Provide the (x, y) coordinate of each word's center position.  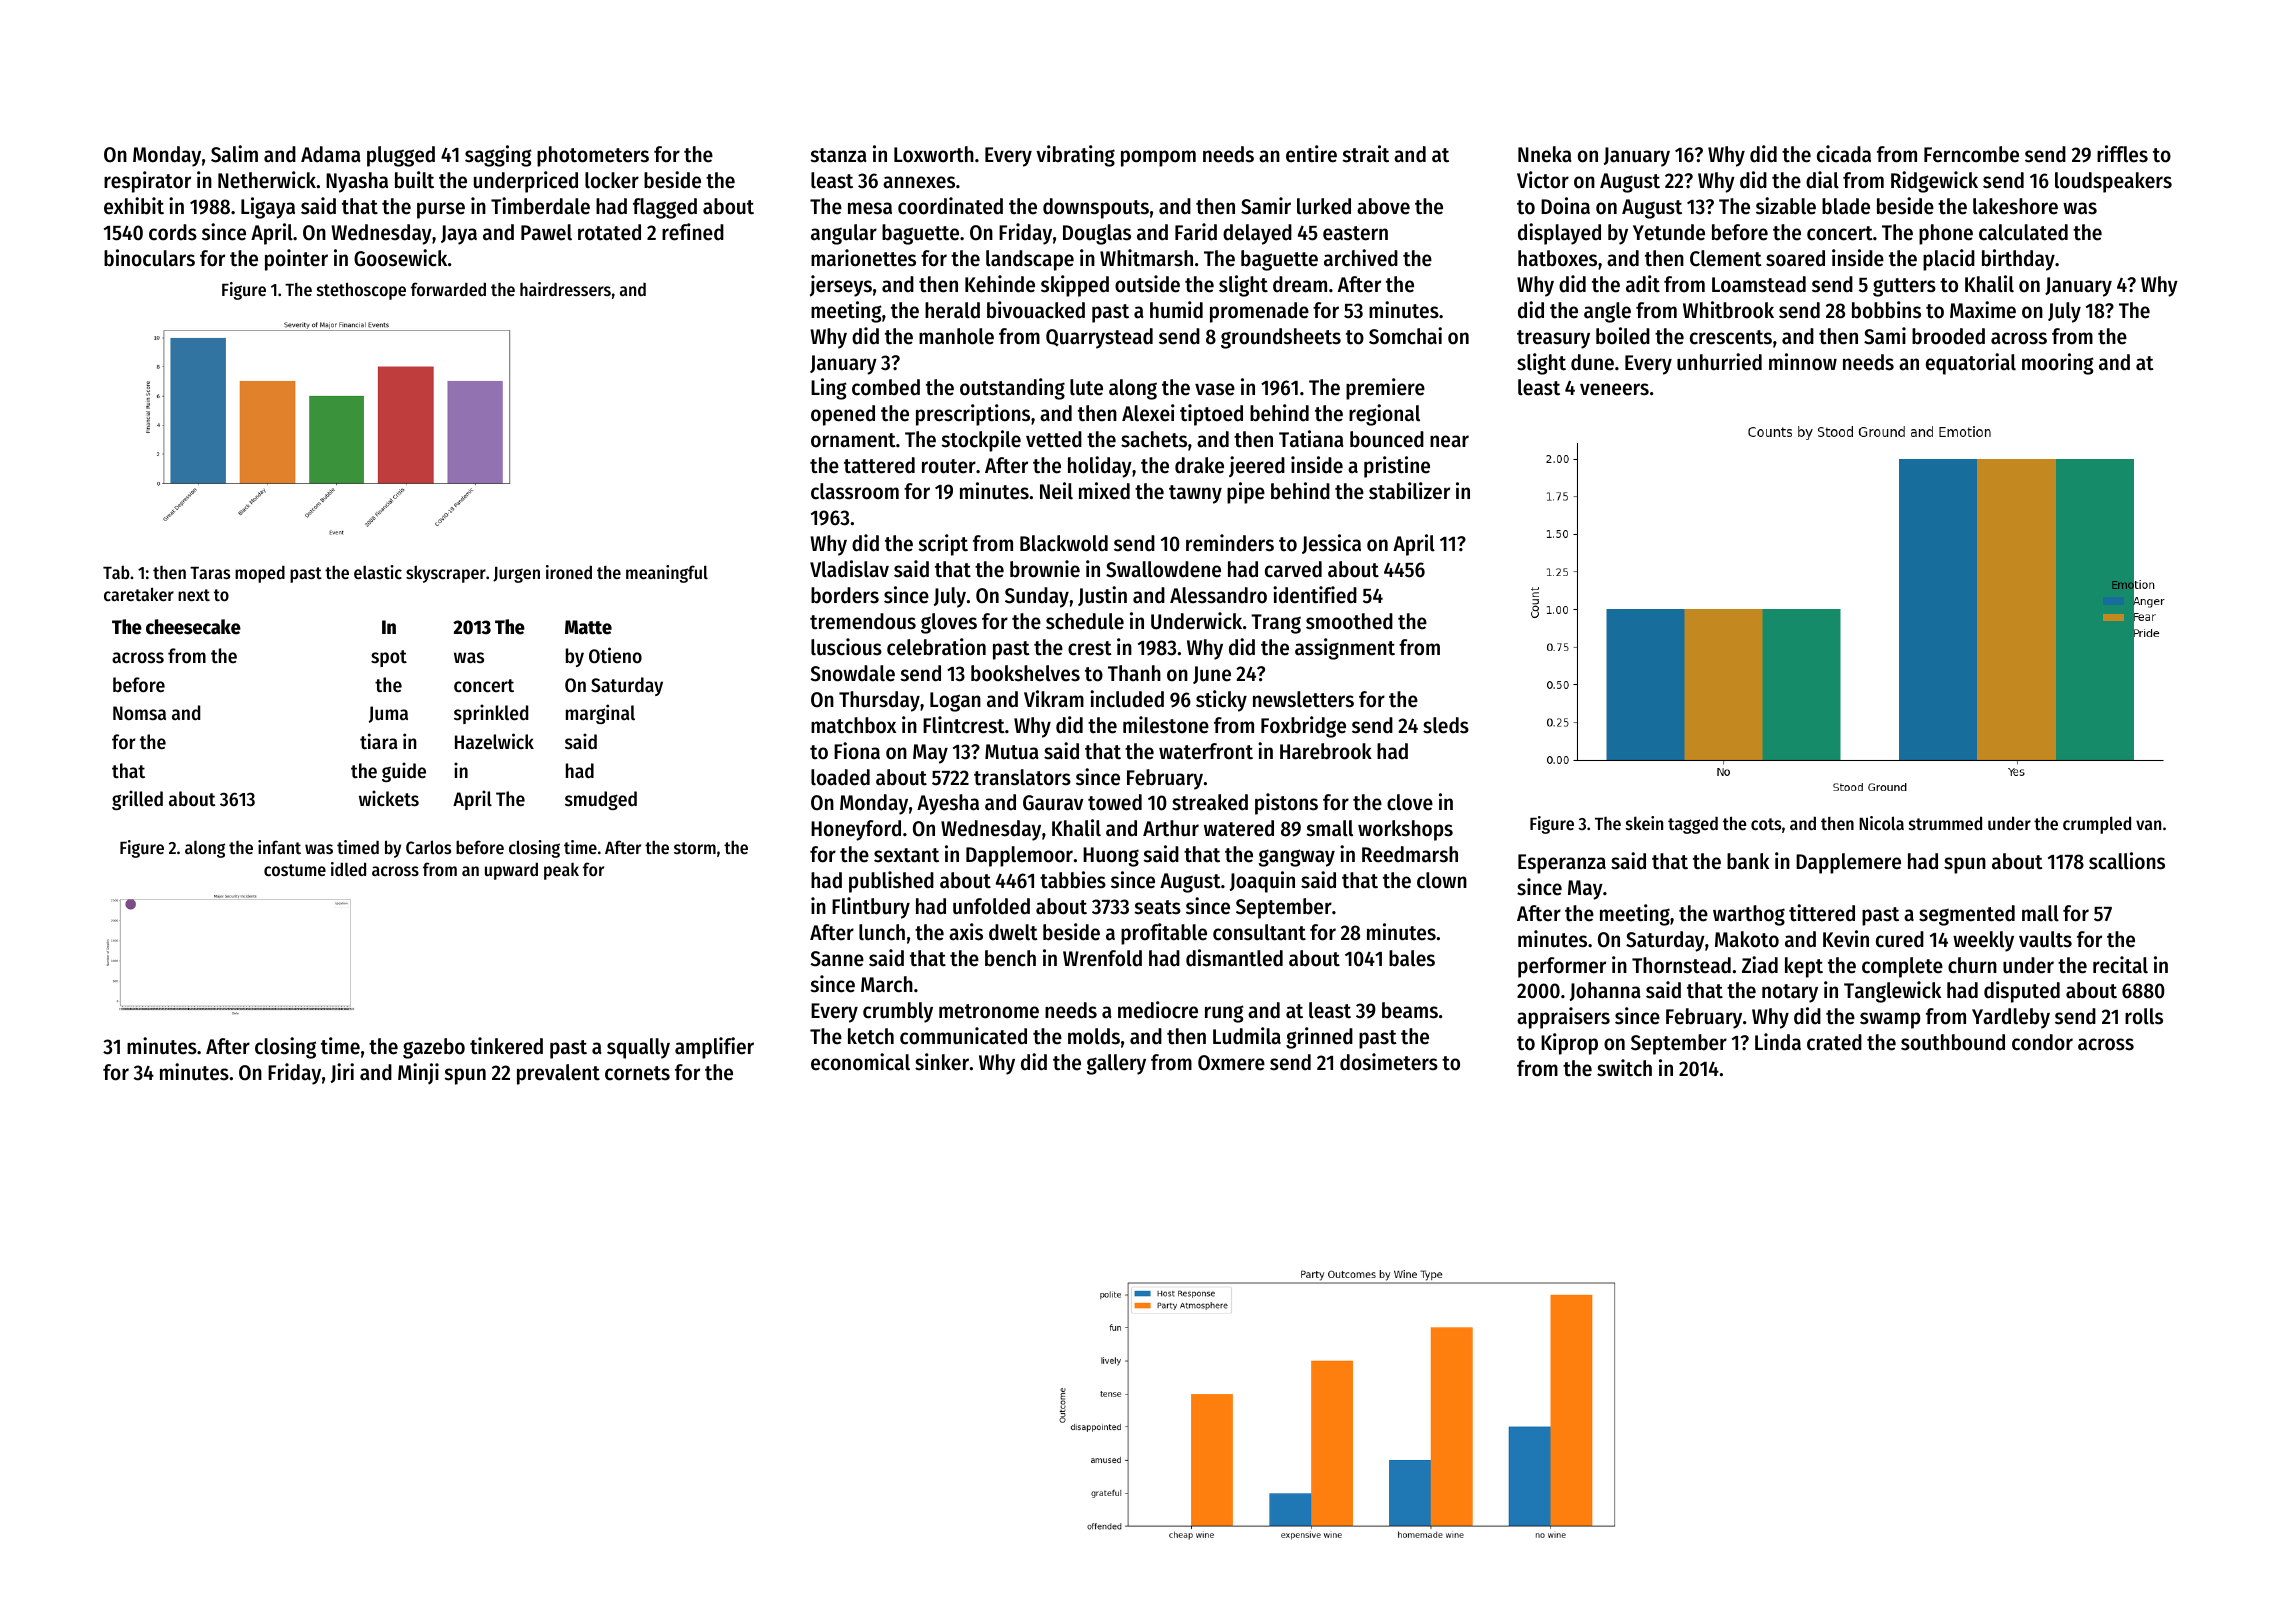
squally (638, 1048)
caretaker (139, 594)
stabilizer (1409, 491)
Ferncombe (1971, 154)
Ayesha (948, 804)
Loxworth (934, 154)
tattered (879, 465)
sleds (1446, 725)
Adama (331, 154)
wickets (389, 798)
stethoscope (361, 291)
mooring (2057, 364)
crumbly (898, 1012)
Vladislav (849, 569)
